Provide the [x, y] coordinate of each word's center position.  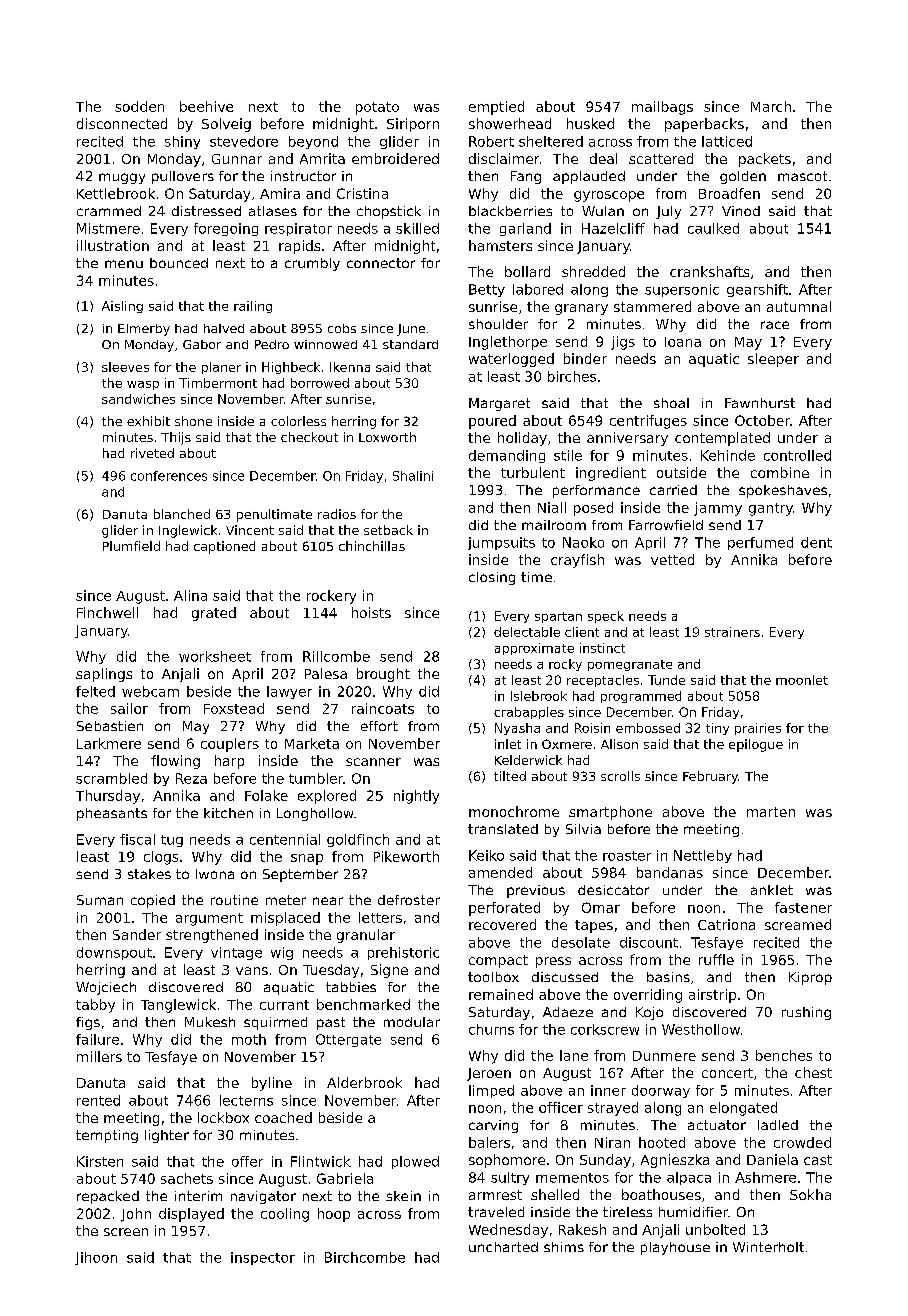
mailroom [554, 525]
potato [377, 108]
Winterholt [768, 1247]
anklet [772, 890]
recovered [502, 924]
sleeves [125, 367]
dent [816, 542]
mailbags [662, 108]
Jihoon [96, 1258]
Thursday [108, 797]
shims [564, 1247]
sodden [139, 106]
